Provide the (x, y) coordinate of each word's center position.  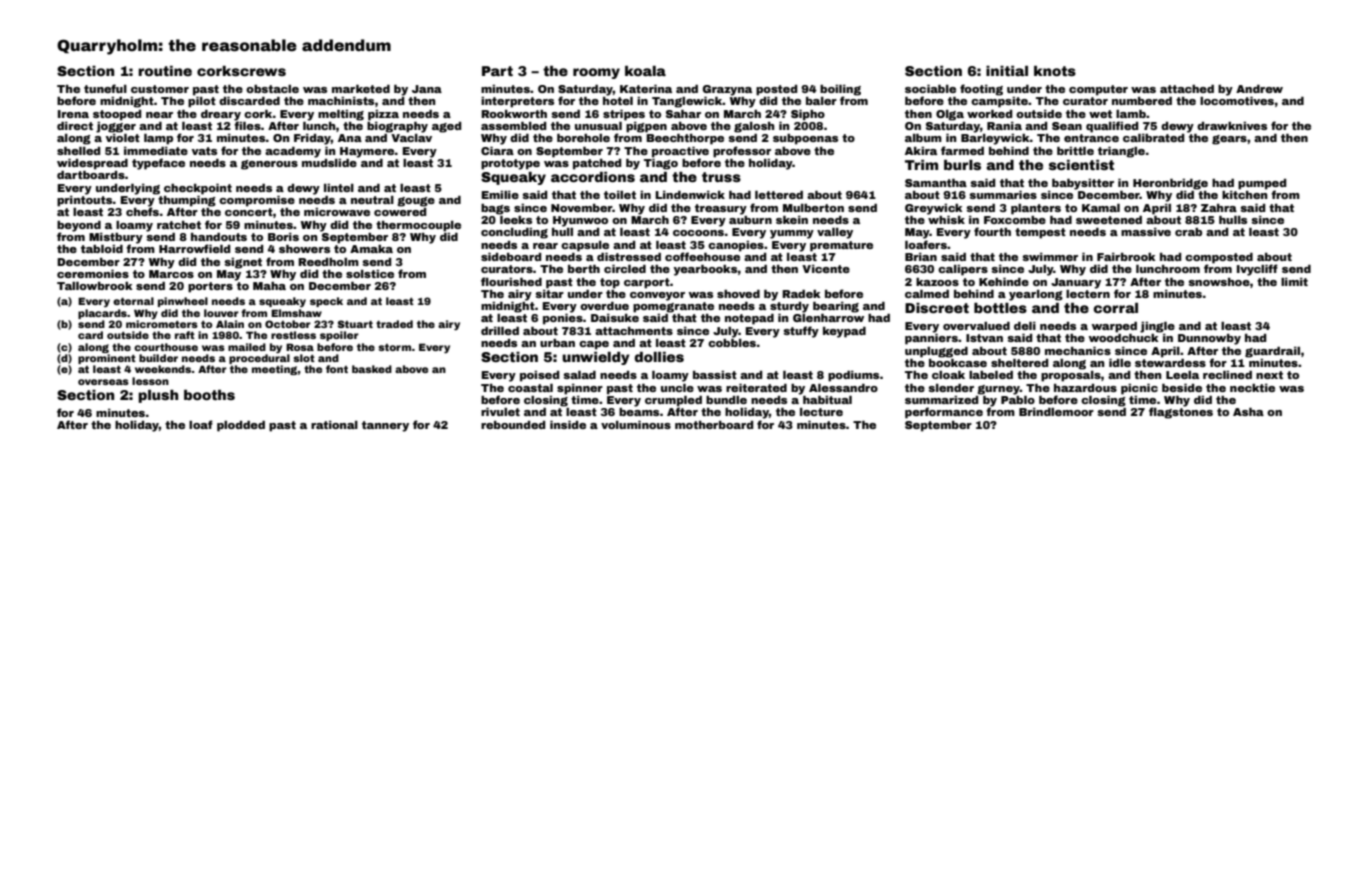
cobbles (732, 343)
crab (1188, 232)
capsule (585, 246)
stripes (624, 115)
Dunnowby (1209, 339)
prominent (107, 359)
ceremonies (93, 274)
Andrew (1259, 89)
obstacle (272, 89)
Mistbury (116, 238)
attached (1187, 89)
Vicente (826, 269)
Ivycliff (1257, 270)
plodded (241, 426)
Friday (312, 139)
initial (1007, 71)
